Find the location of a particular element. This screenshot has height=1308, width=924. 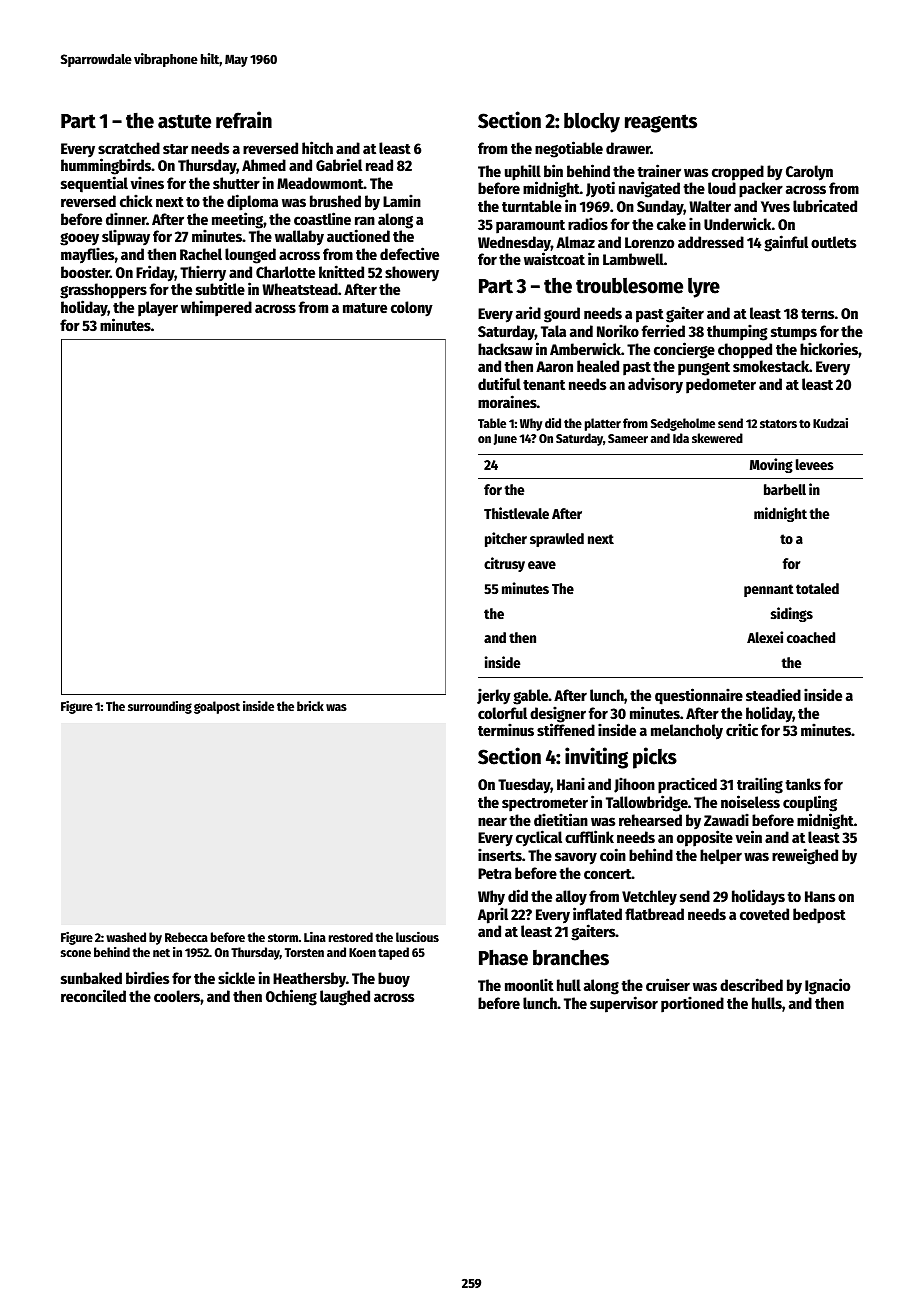

Lamin is located at coordinates (402, 200).
